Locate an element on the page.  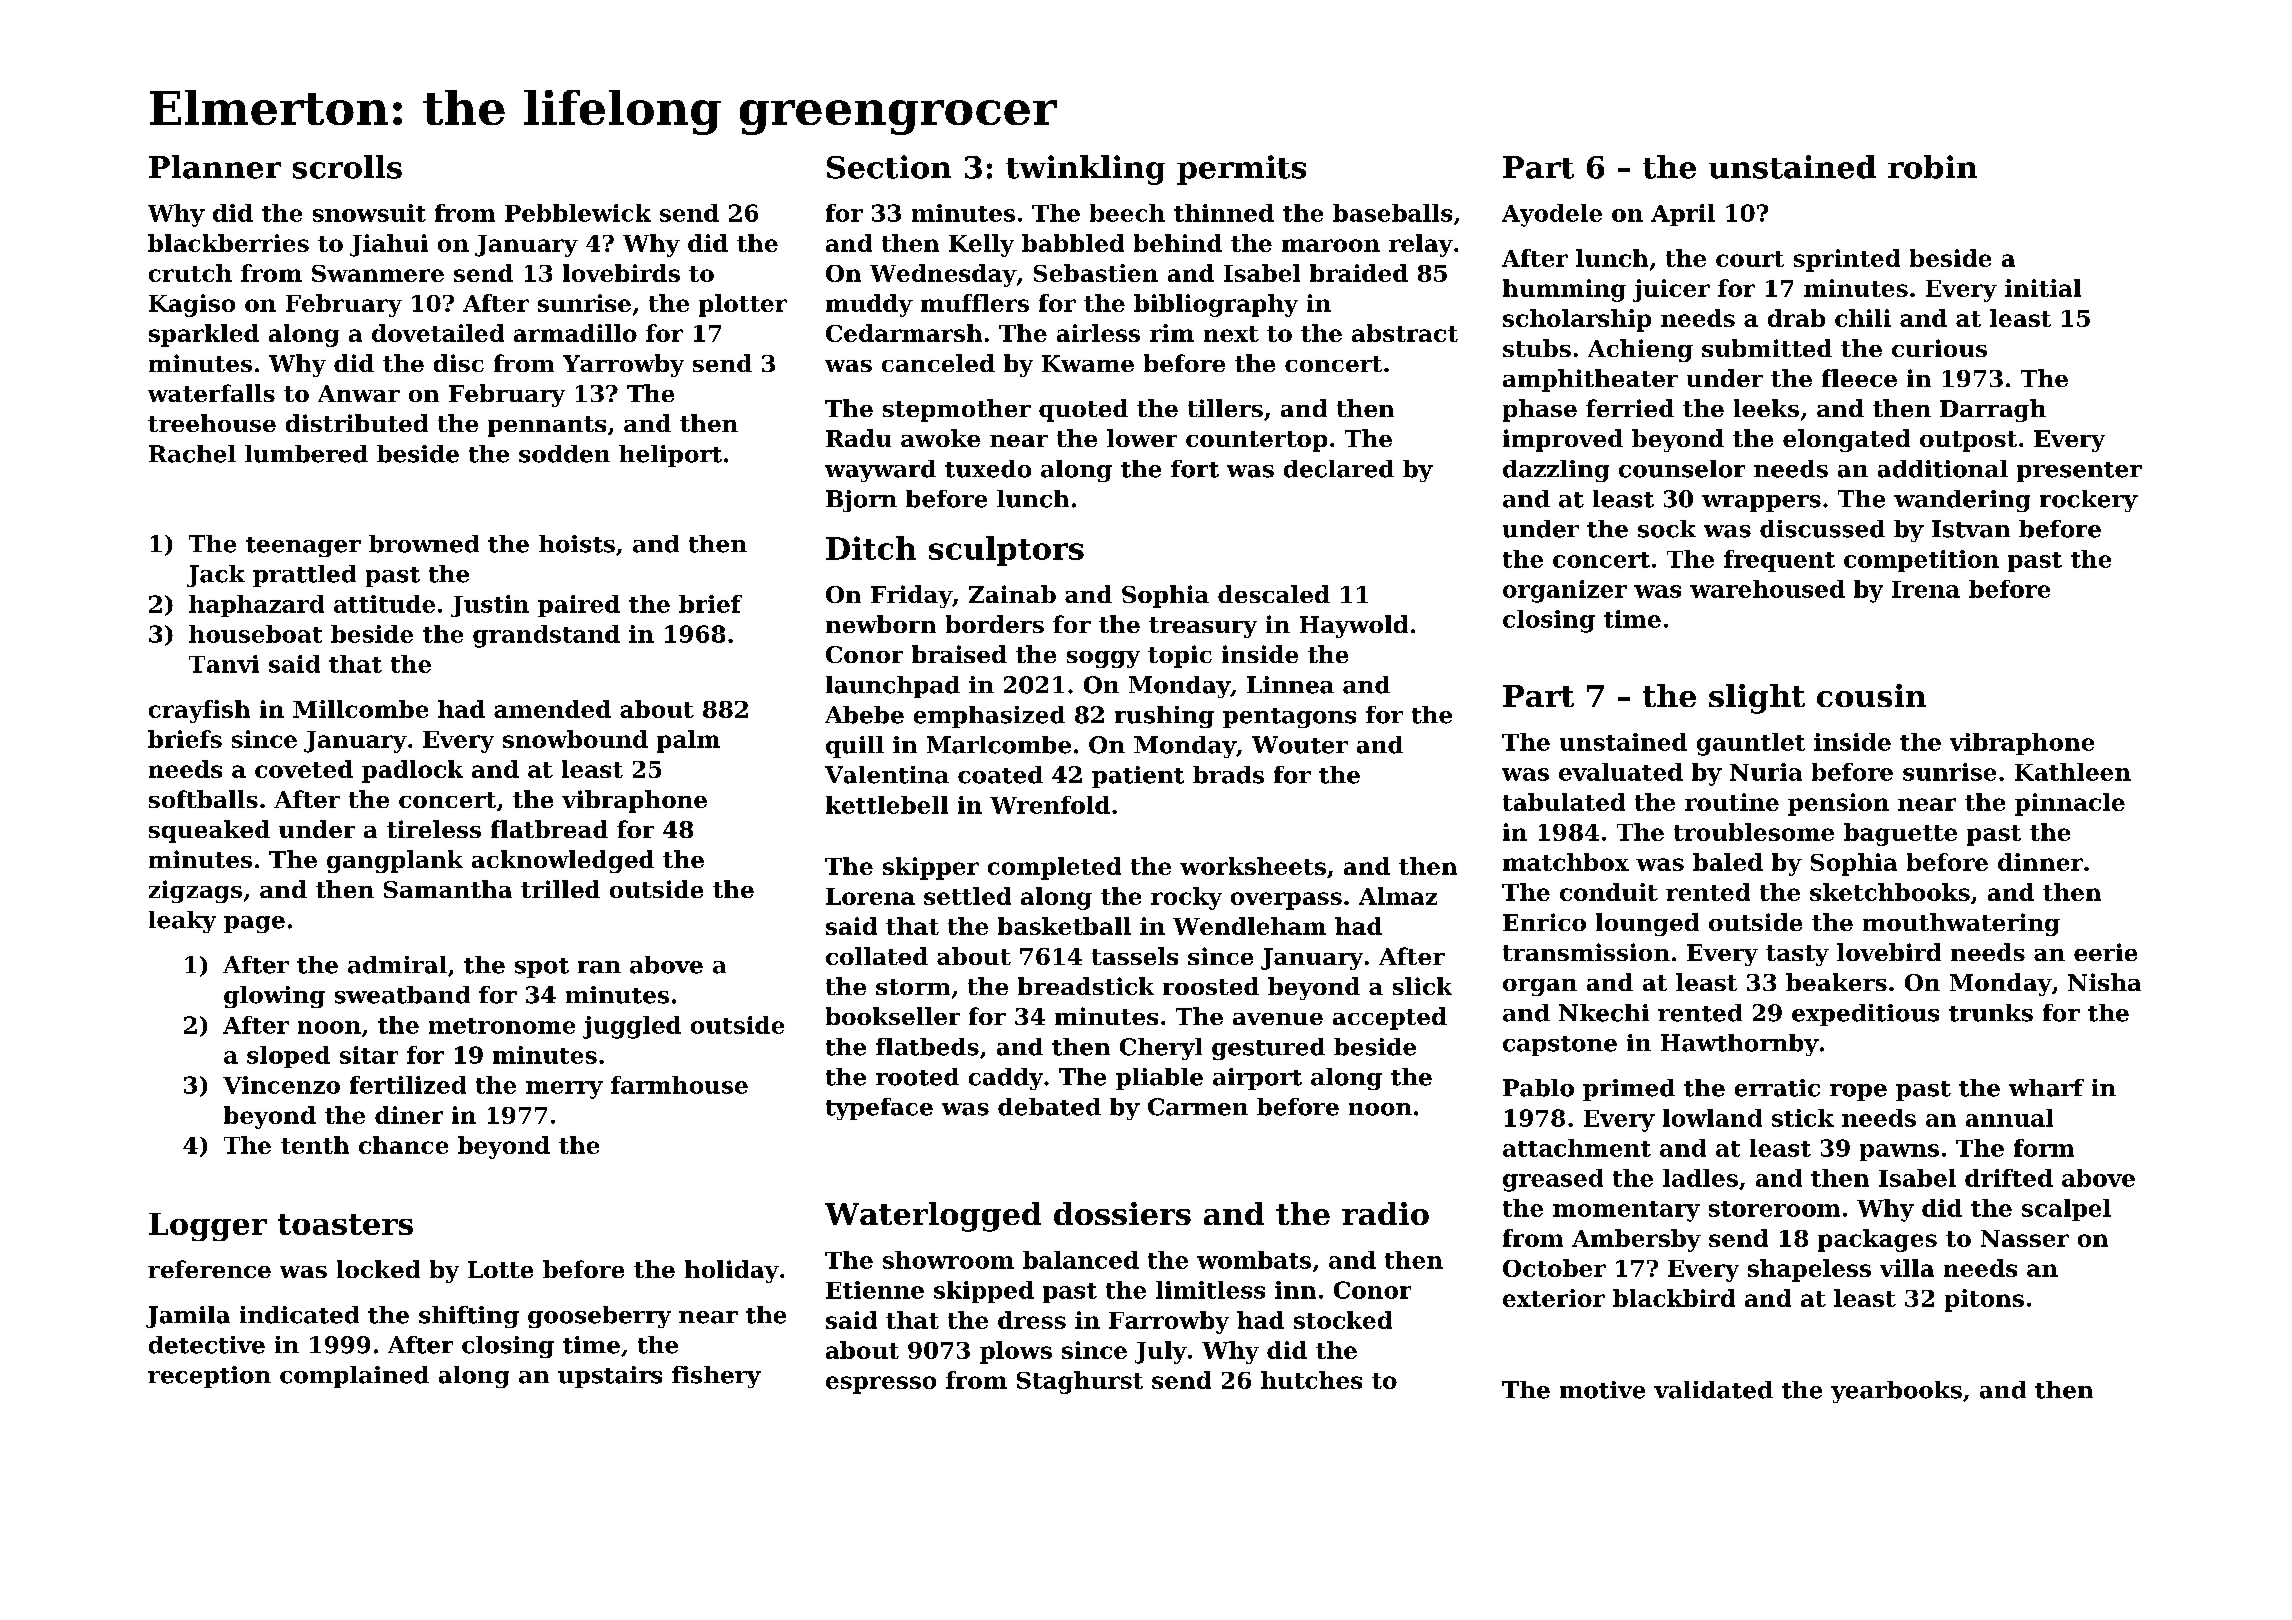
ferried is located at coordinates (1630, 408).
